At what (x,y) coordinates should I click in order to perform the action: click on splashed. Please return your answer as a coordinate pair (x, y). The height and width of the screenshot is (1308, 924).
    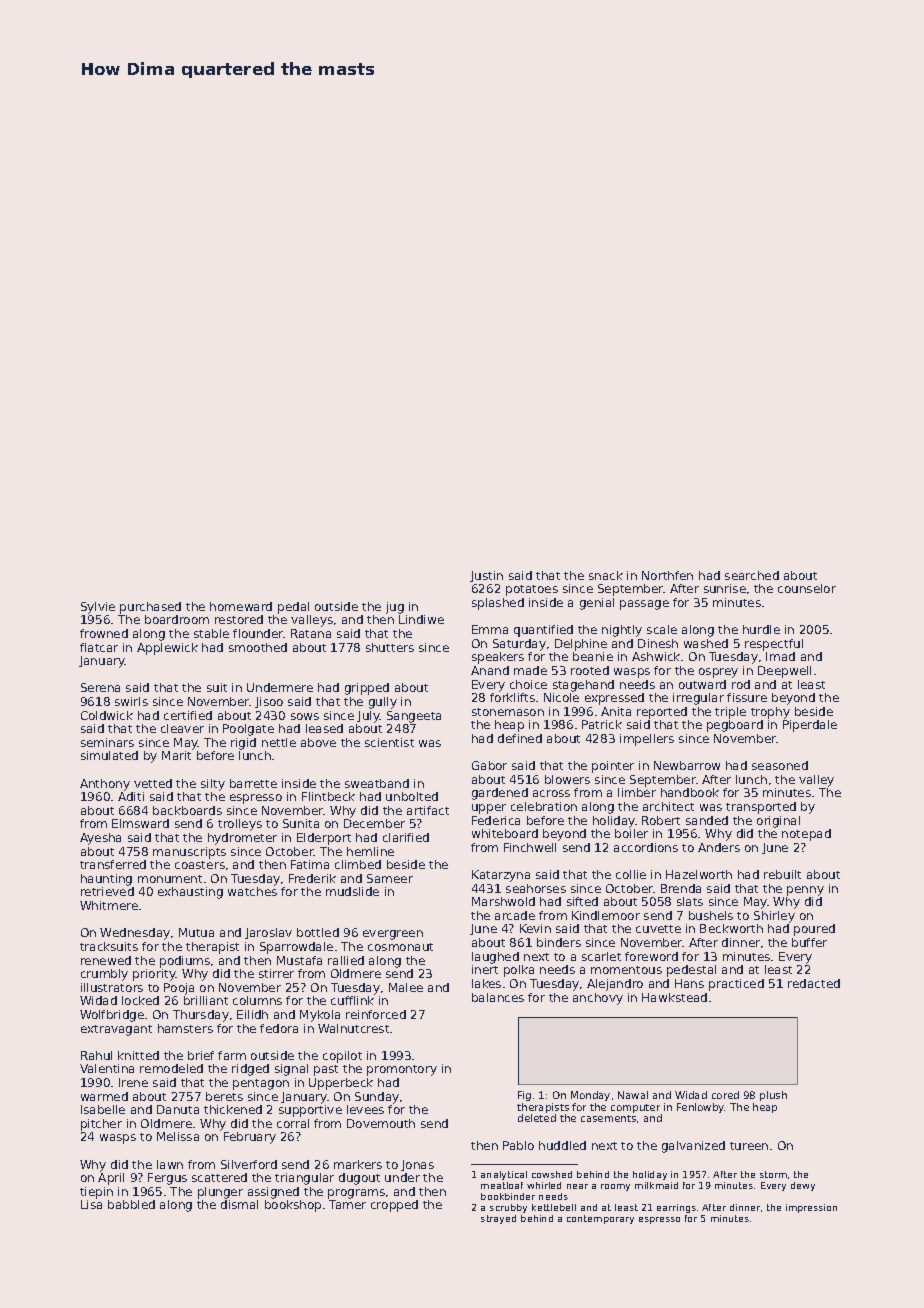
    Looking at the image, I should click on (498, 604).
